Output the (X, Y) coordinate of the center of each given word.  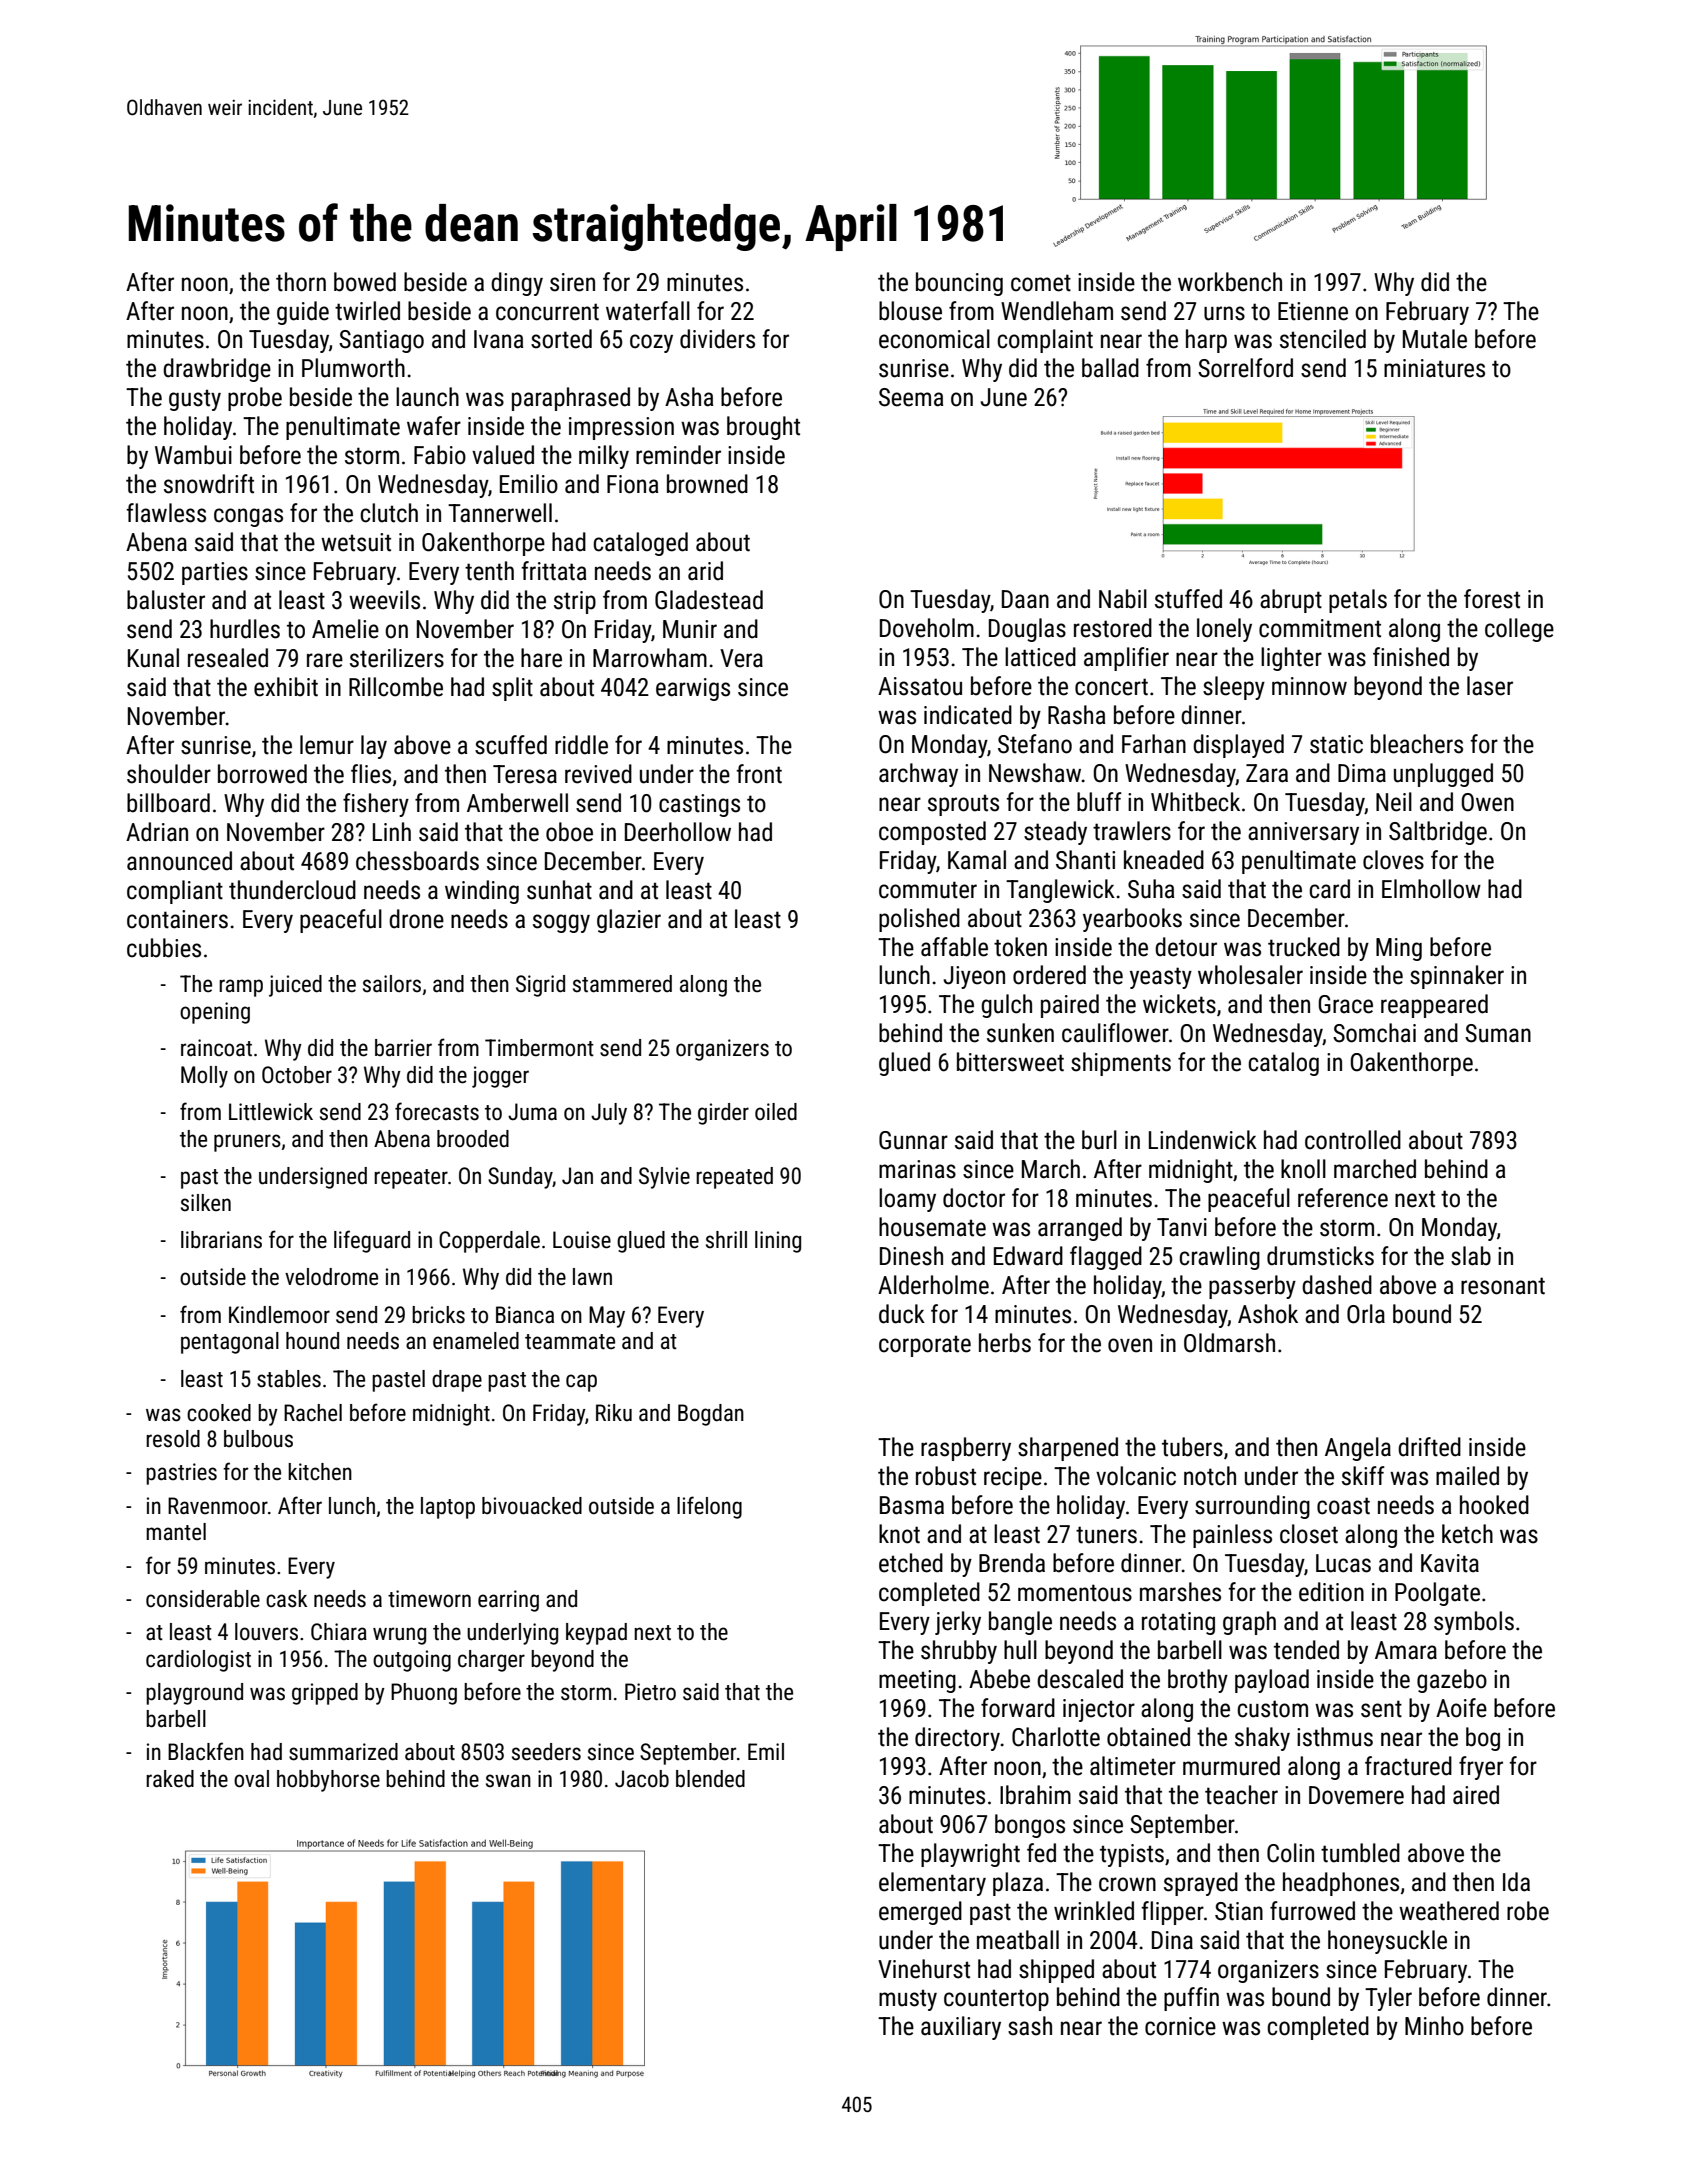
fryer (1481, 1768)
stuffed (1188, 599)
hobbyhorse (328, 1781)
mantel (176, 1532)
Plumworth (353, 368)
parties (215, 573)
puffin (1191, 1999)
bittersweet (1010, 1062)
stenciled (1323, 339)
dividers (717, 339)
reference (1343, 1198)
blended (710, 1779)
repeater (411, 1179)
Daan (1025, 599)
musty (908, 2000)
